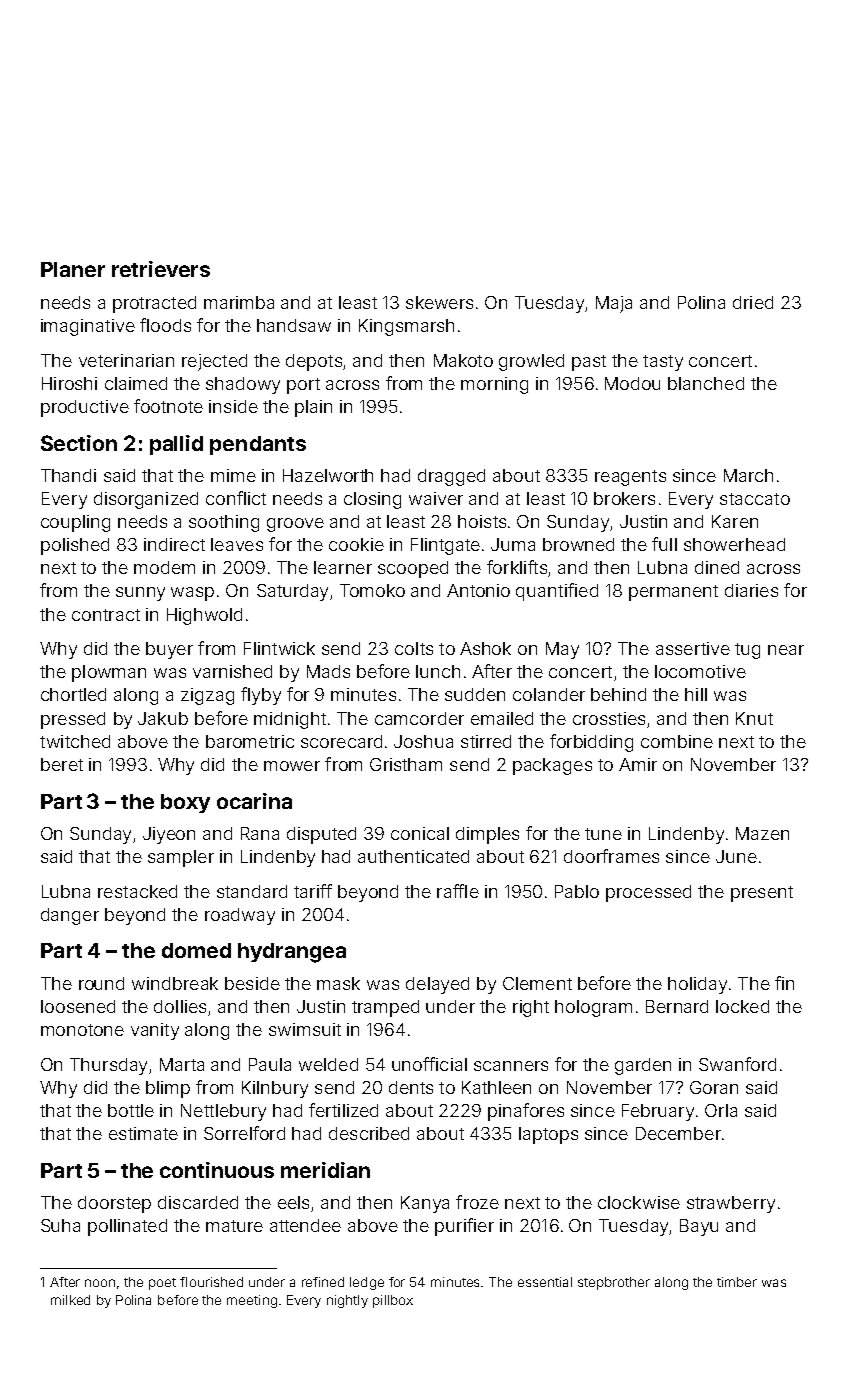 The width and height of the page is (849, 1400). Describe the element at coordinates (162, 1284) in the page. I see `poet` at that location.
